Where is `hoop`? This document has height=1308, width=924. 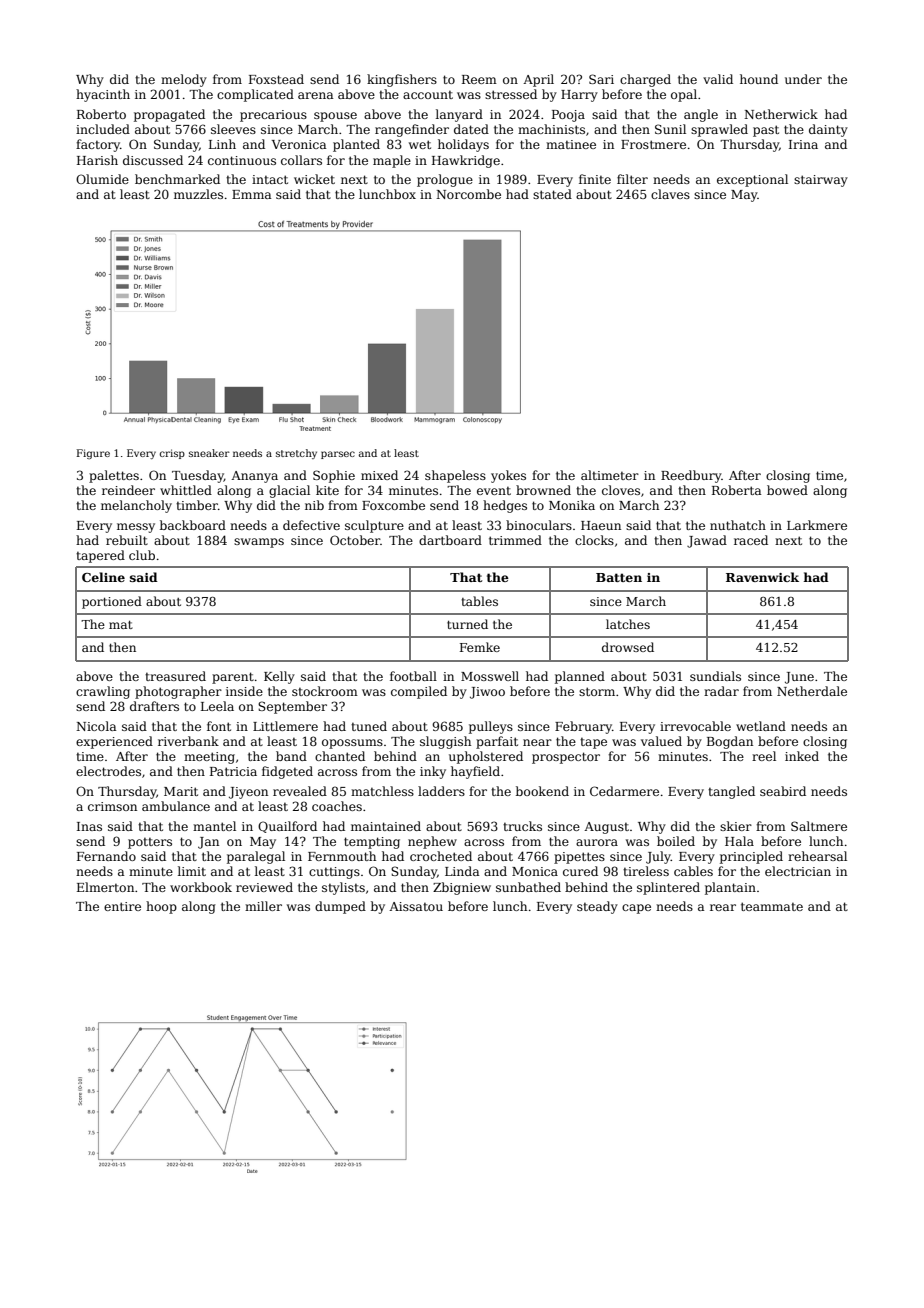
hoop is located at coordinates (161, 907).
